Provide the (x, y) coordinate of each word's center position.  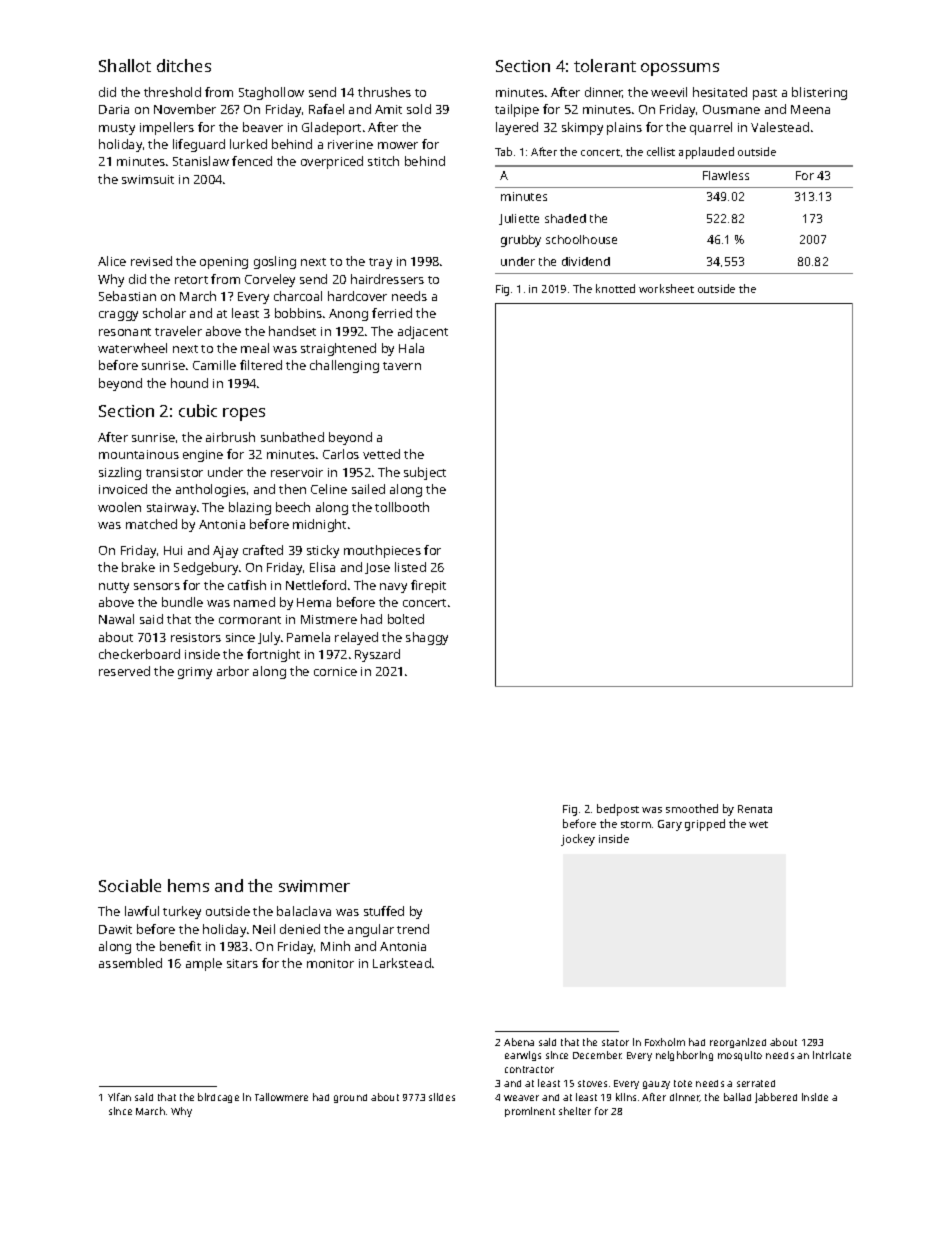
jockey (578, 840)
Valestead (780, 127)
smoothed (692, 808)
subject (425, 473)
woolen (119, 507)
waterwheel (132, 348)
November (185, 109)
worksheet (666, 288)
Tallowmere (281, 1097)
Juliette (519, 219)
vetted (381, 454)
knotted (615, 288)
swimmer (314, 886)
